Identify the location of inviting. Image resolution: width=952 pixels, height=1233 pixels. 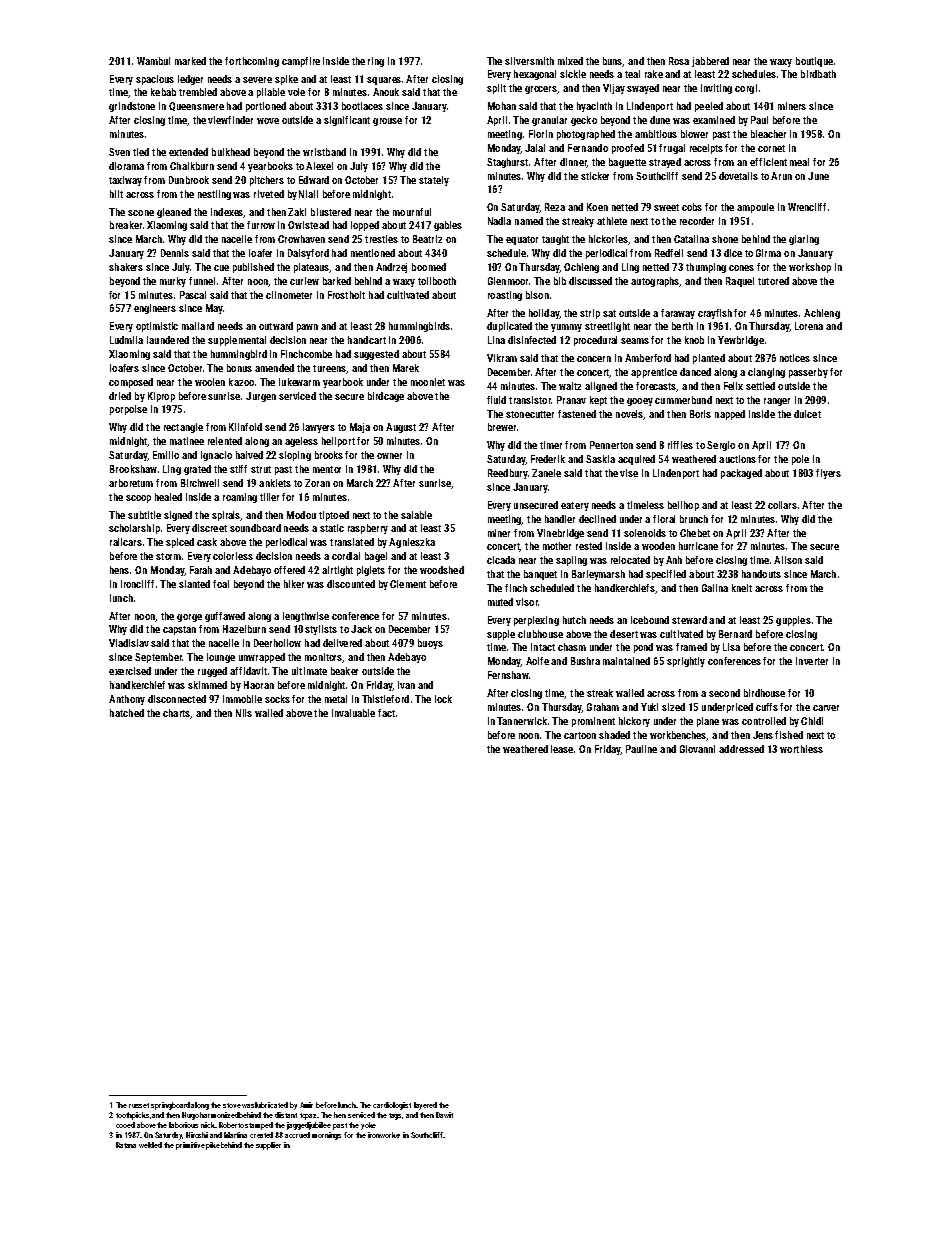
(716, 89).
